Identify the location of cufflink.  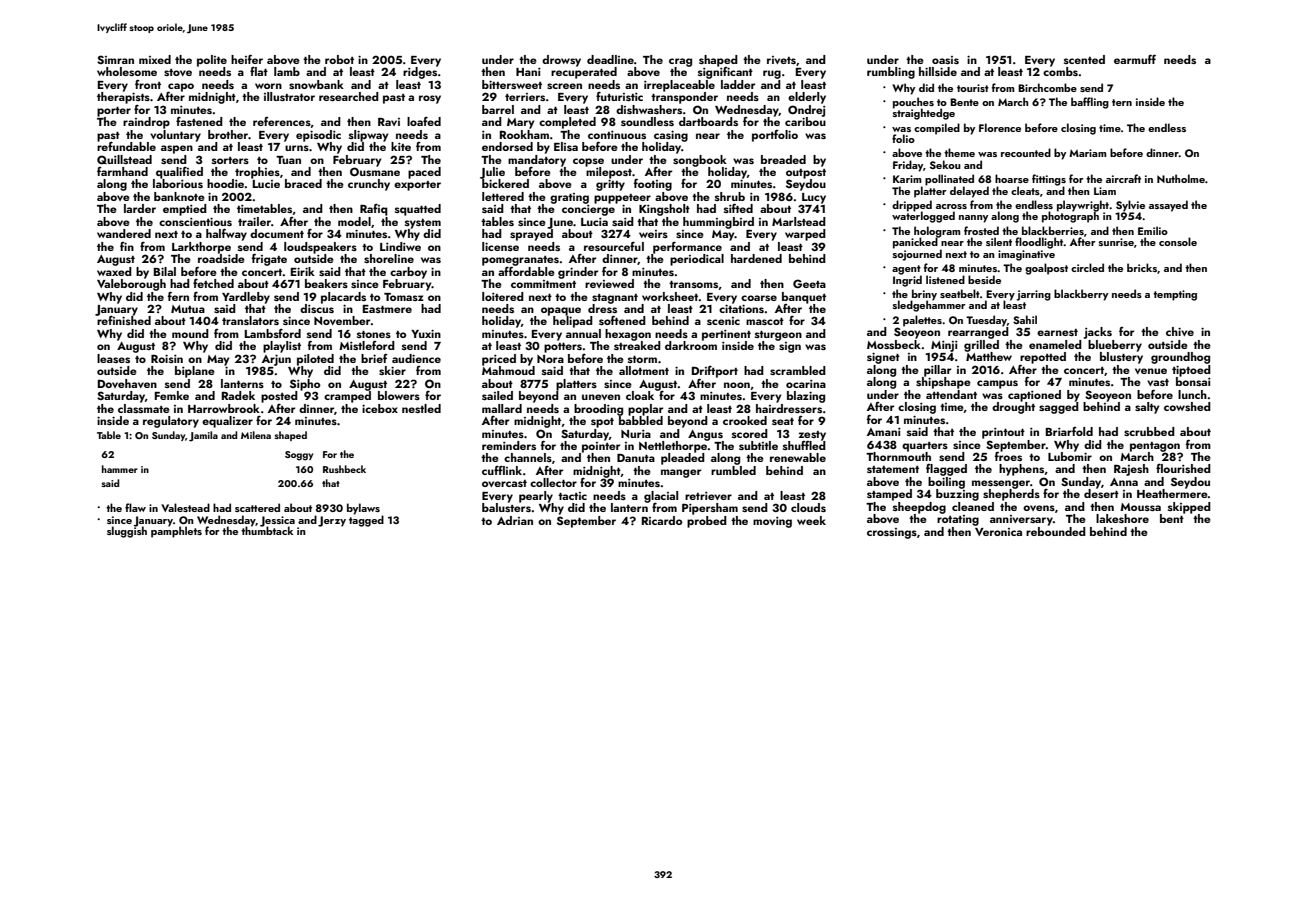
(502, 470).
